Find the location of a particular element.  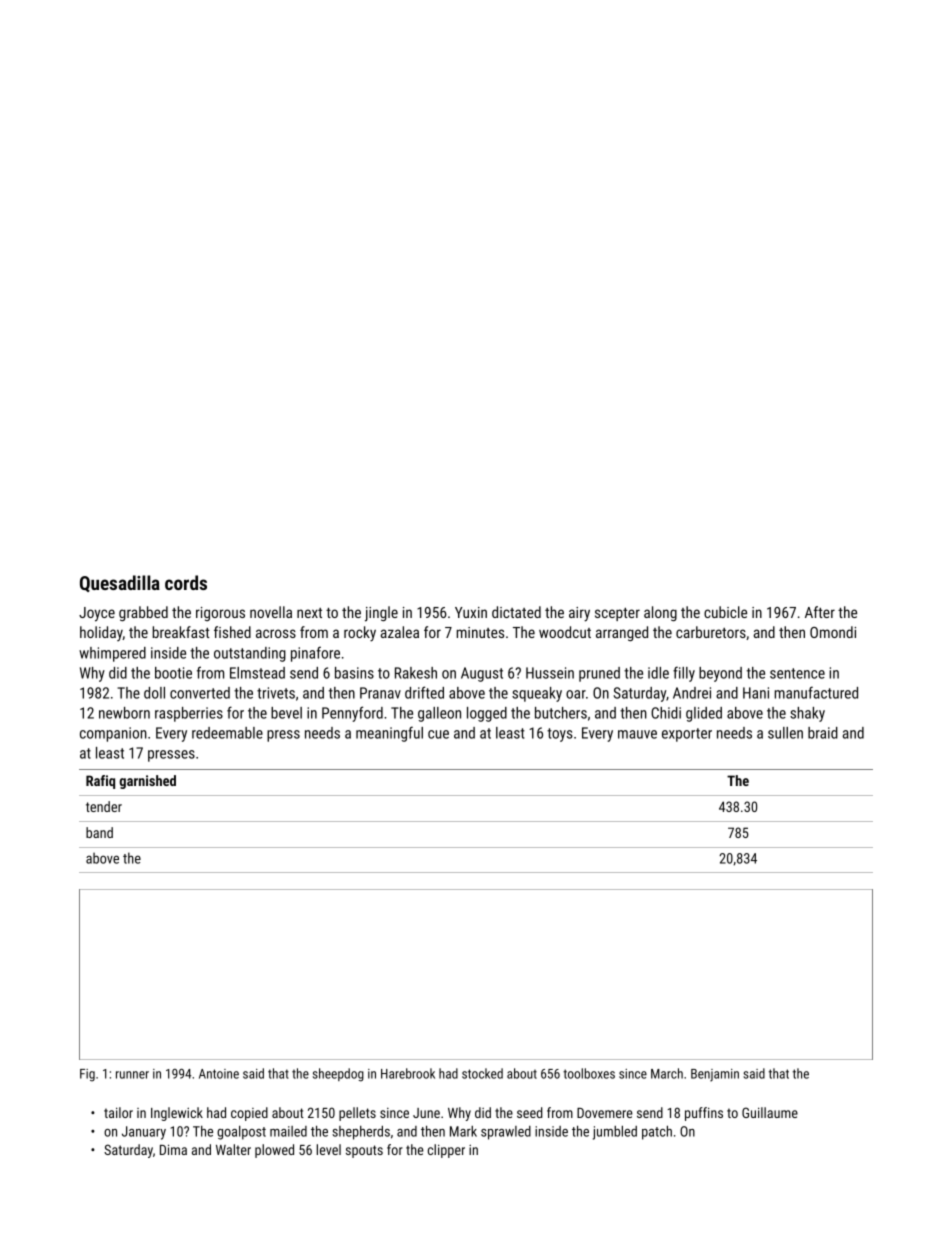

garnished is located at coordinates (147, 782).
